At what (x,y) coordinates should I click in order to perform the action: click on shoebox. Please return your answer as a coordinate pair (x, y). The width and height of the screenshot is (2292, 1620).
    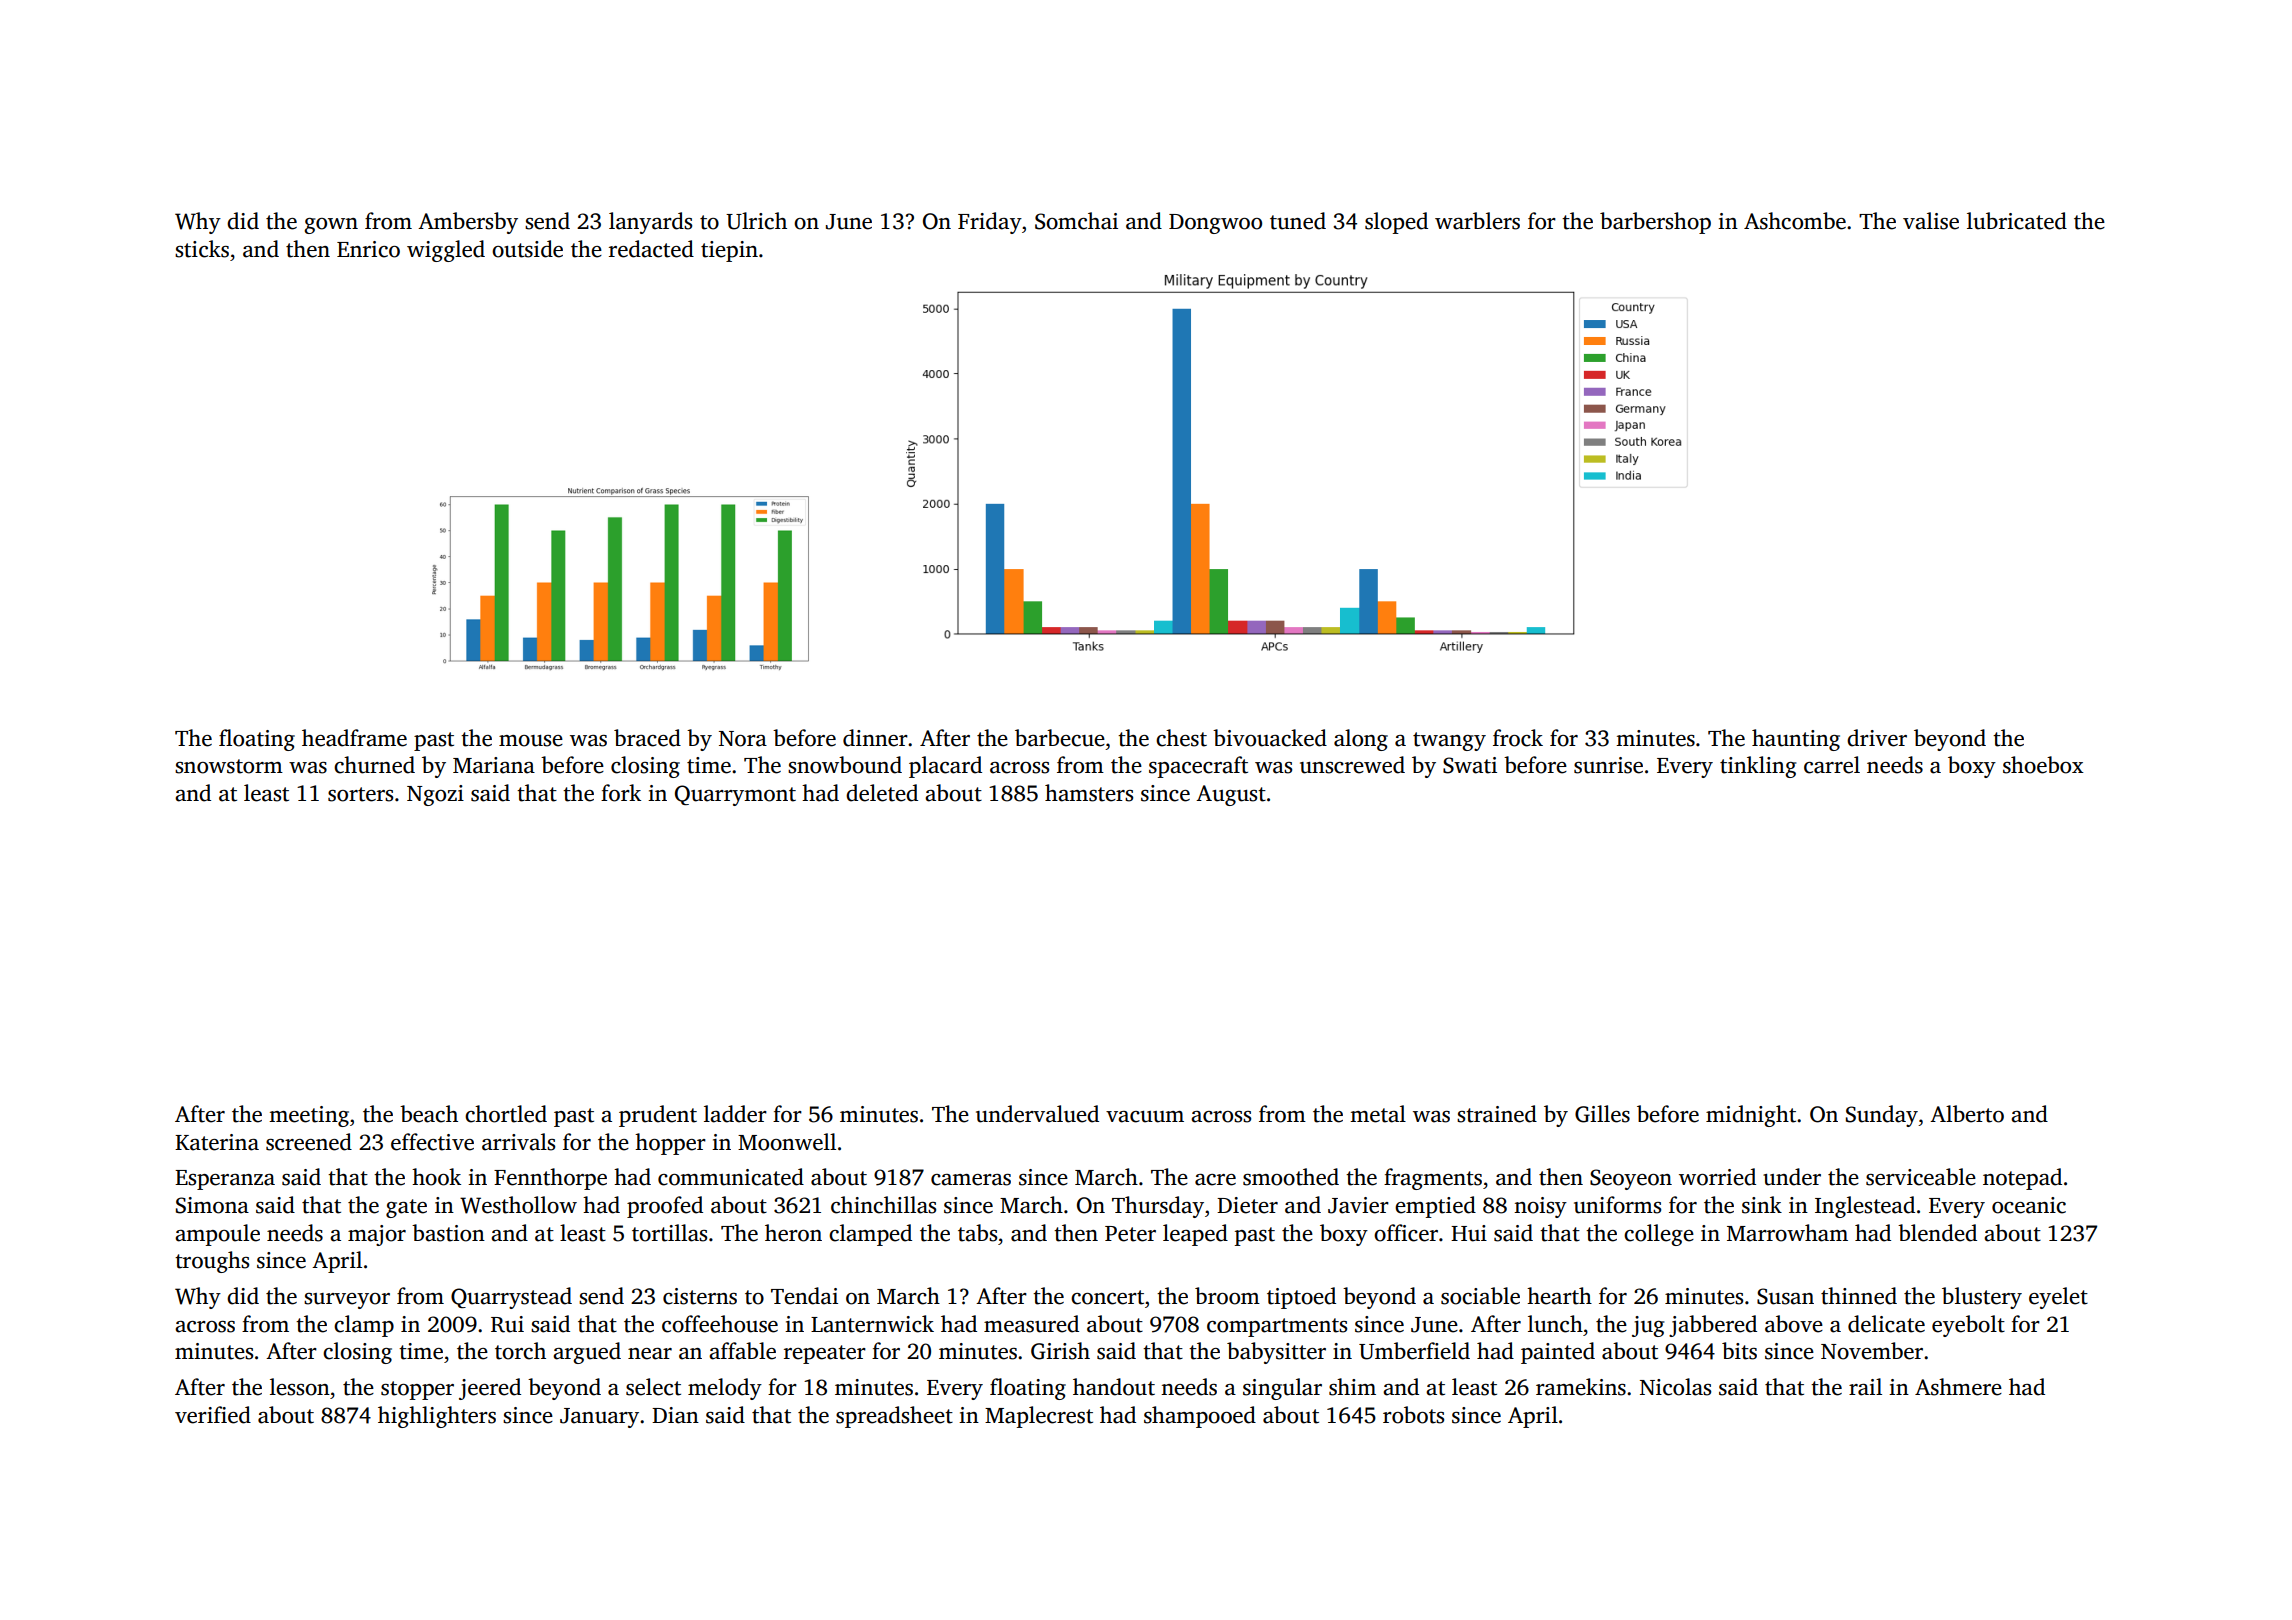
    Looking at the image, I should click on (2043, 765).
